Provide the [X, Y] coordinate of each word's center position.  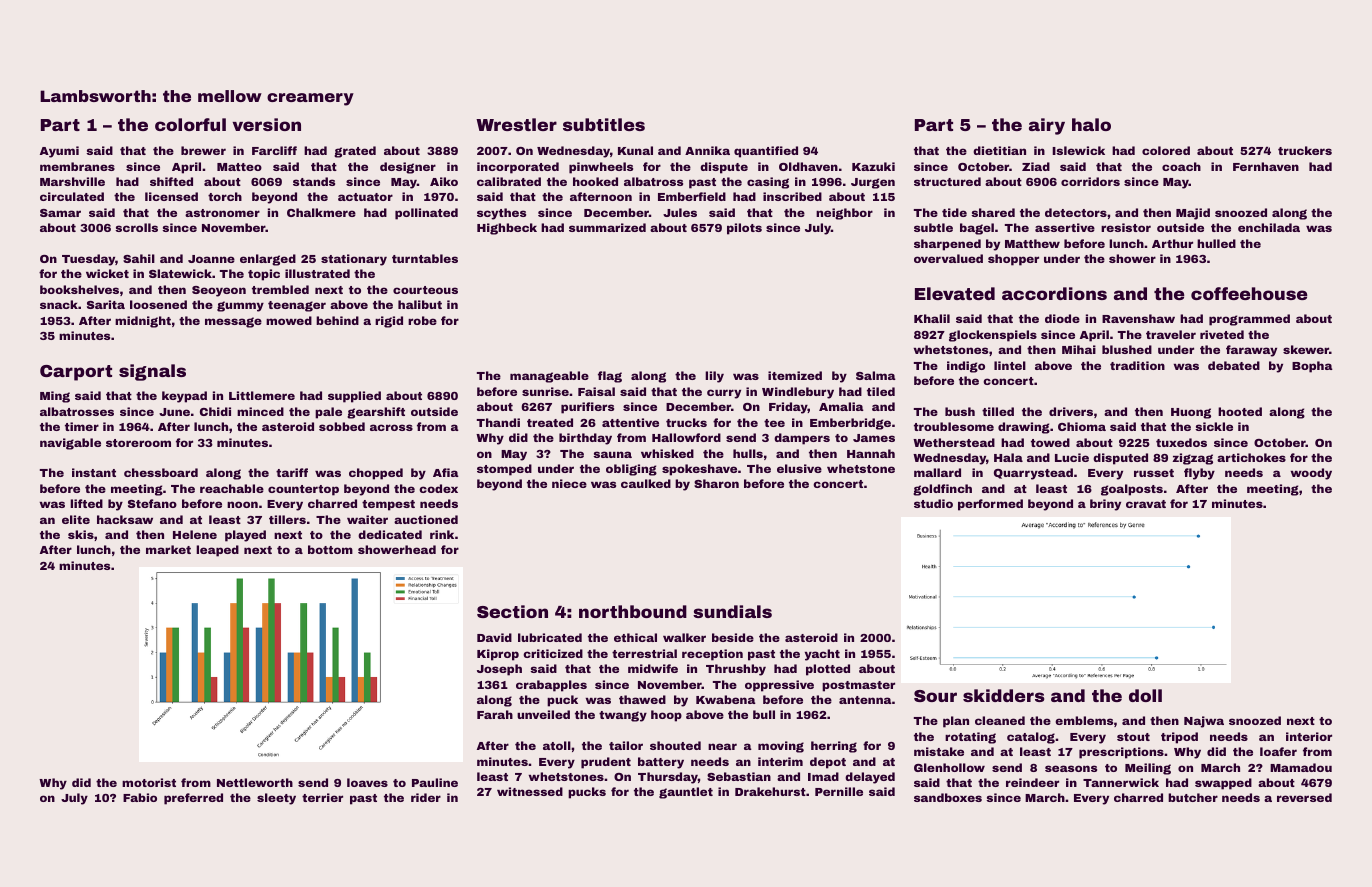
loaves [367, 782]
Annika [707, 150]
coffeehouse [1249, 293]
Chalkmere [321, 212]
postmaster [858, 686]
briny [1105, 505]
